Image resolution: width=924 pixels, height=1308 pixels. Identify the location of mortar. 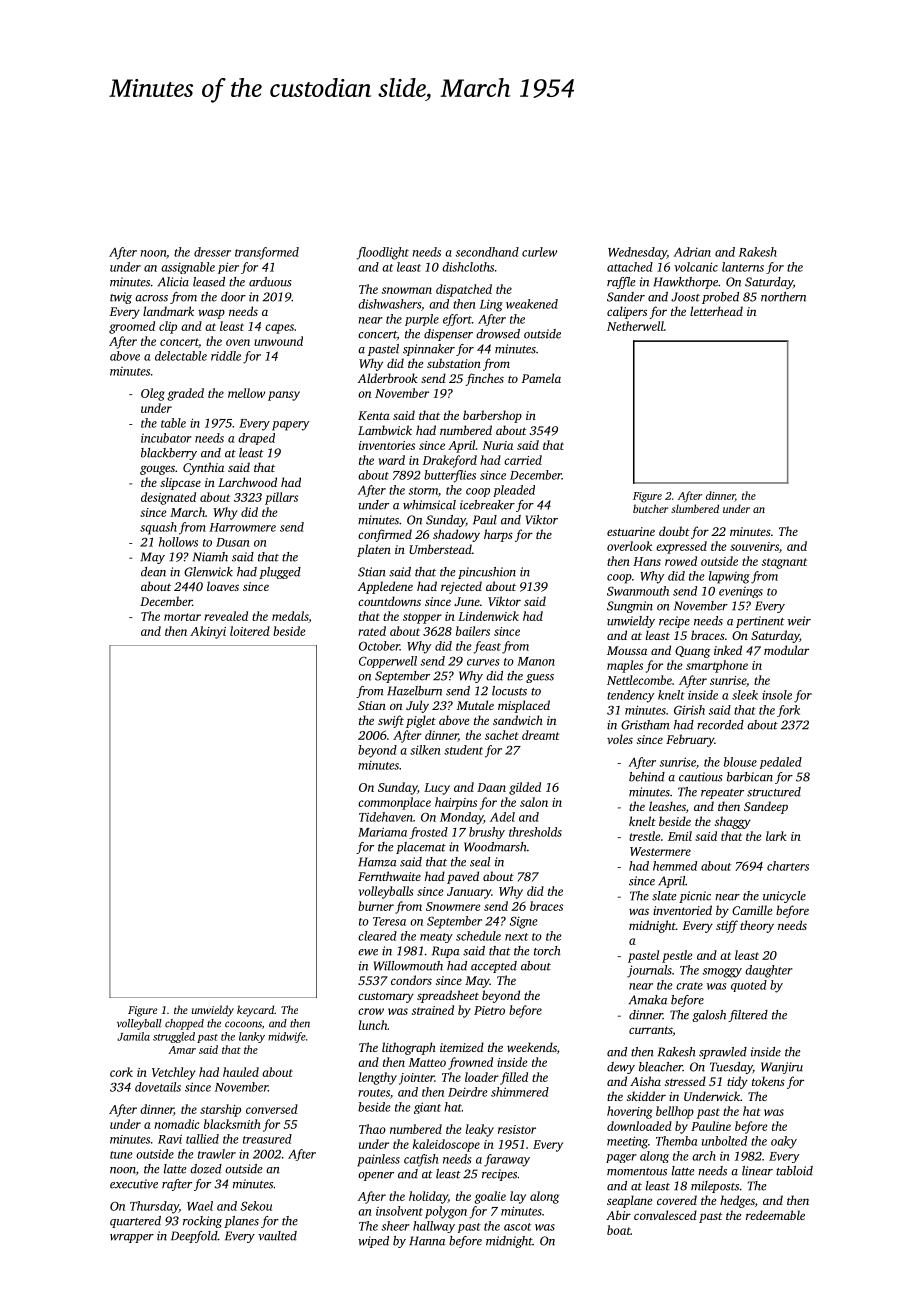
(182, 617).
